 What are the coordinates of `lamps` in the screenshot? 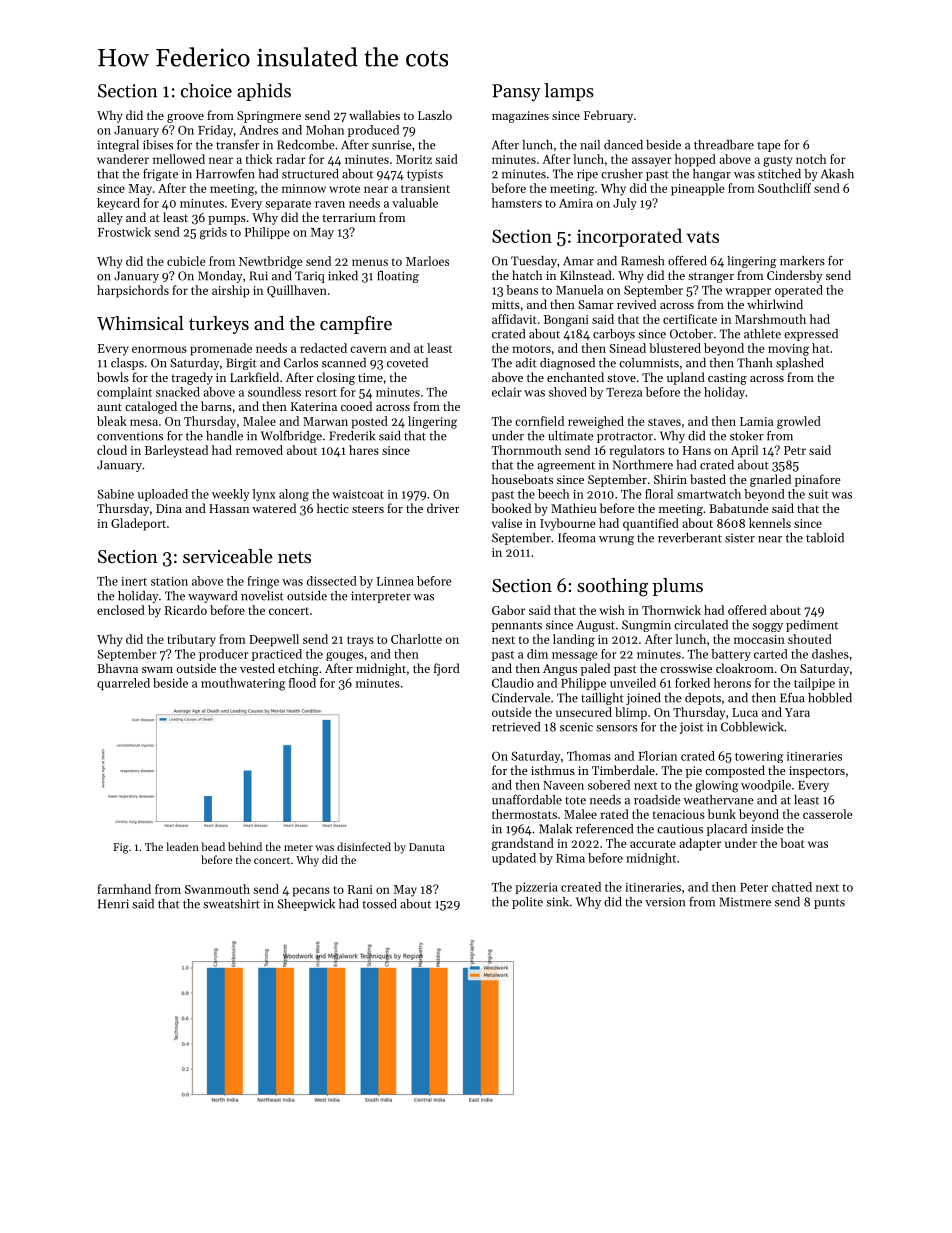 It's located at (569, 92).
